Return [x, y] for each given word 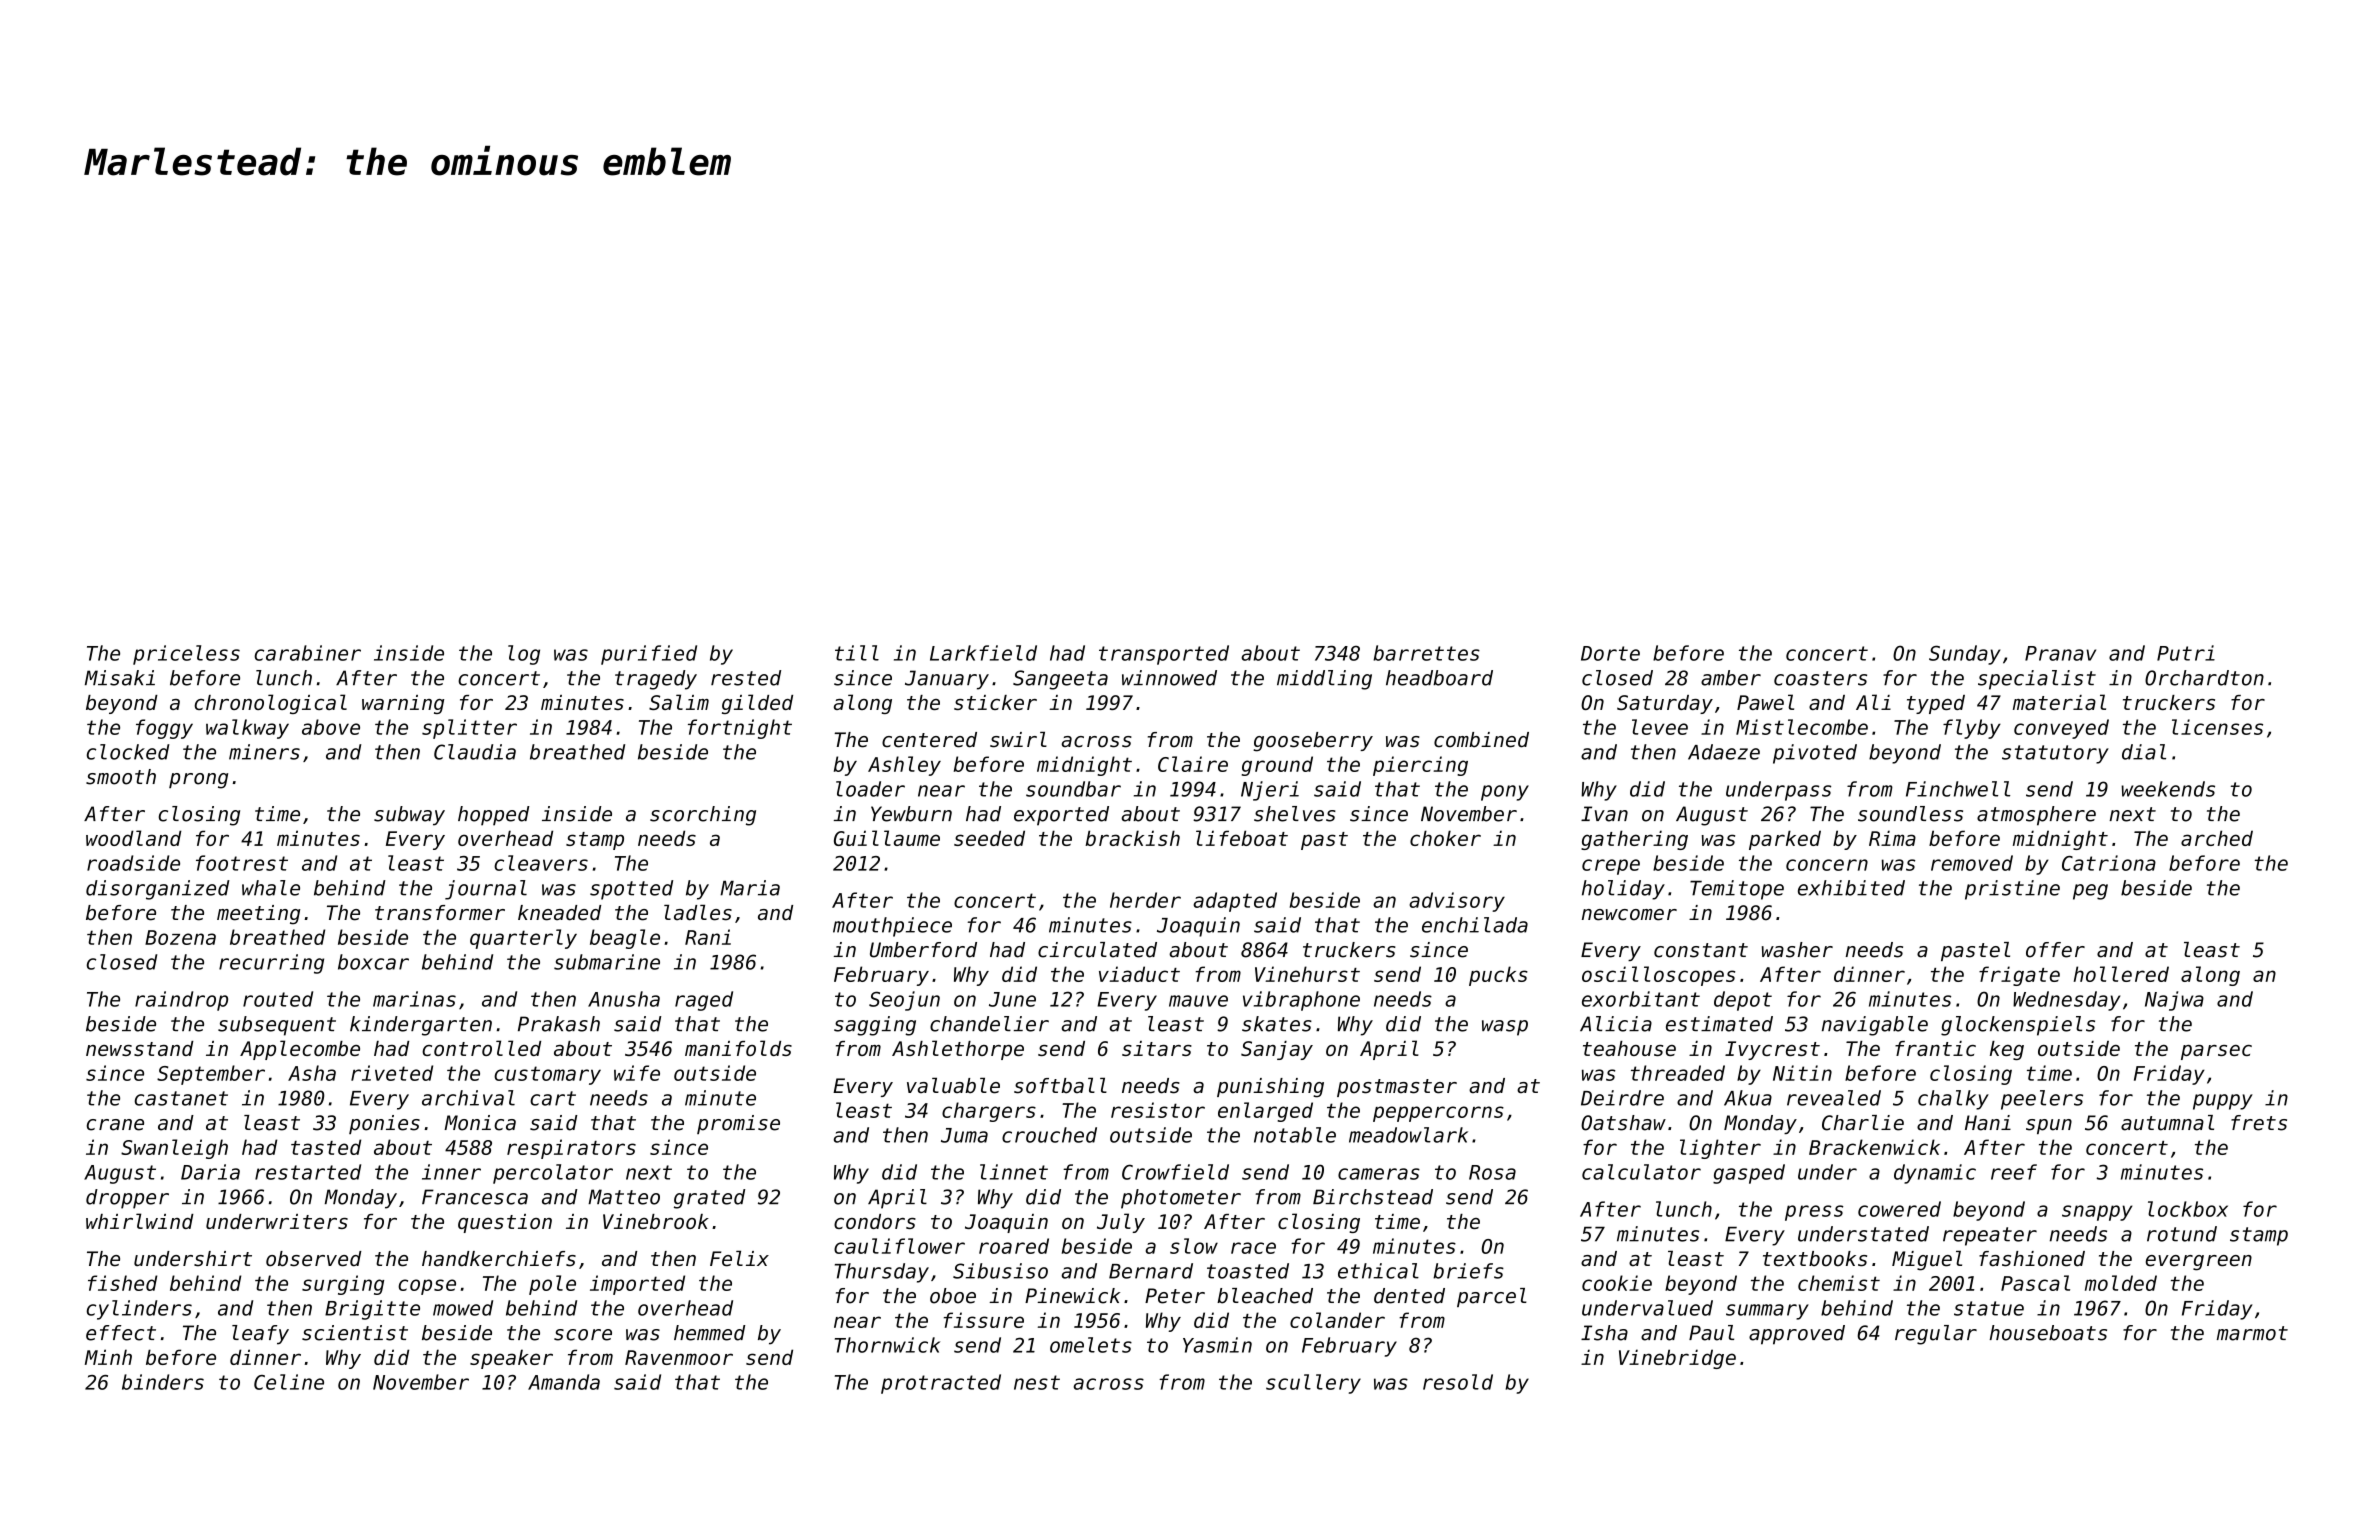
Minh [108, 1357]
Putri [2186, 653]
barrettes [1426, 653]
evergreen [2199, 1263]
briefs [1468, 1271]
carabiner [307, 653]
